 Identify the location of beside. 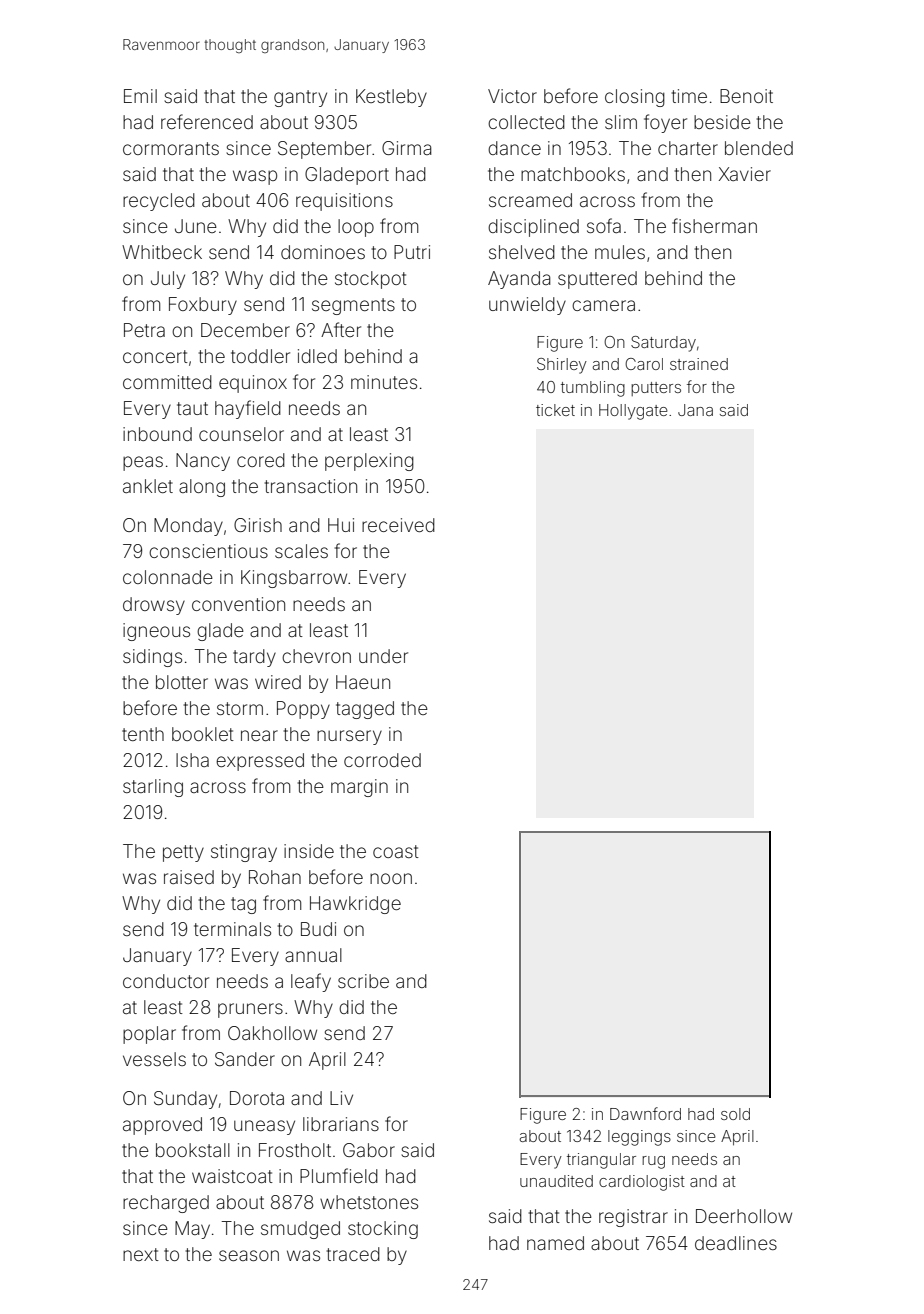
(722, 122).
